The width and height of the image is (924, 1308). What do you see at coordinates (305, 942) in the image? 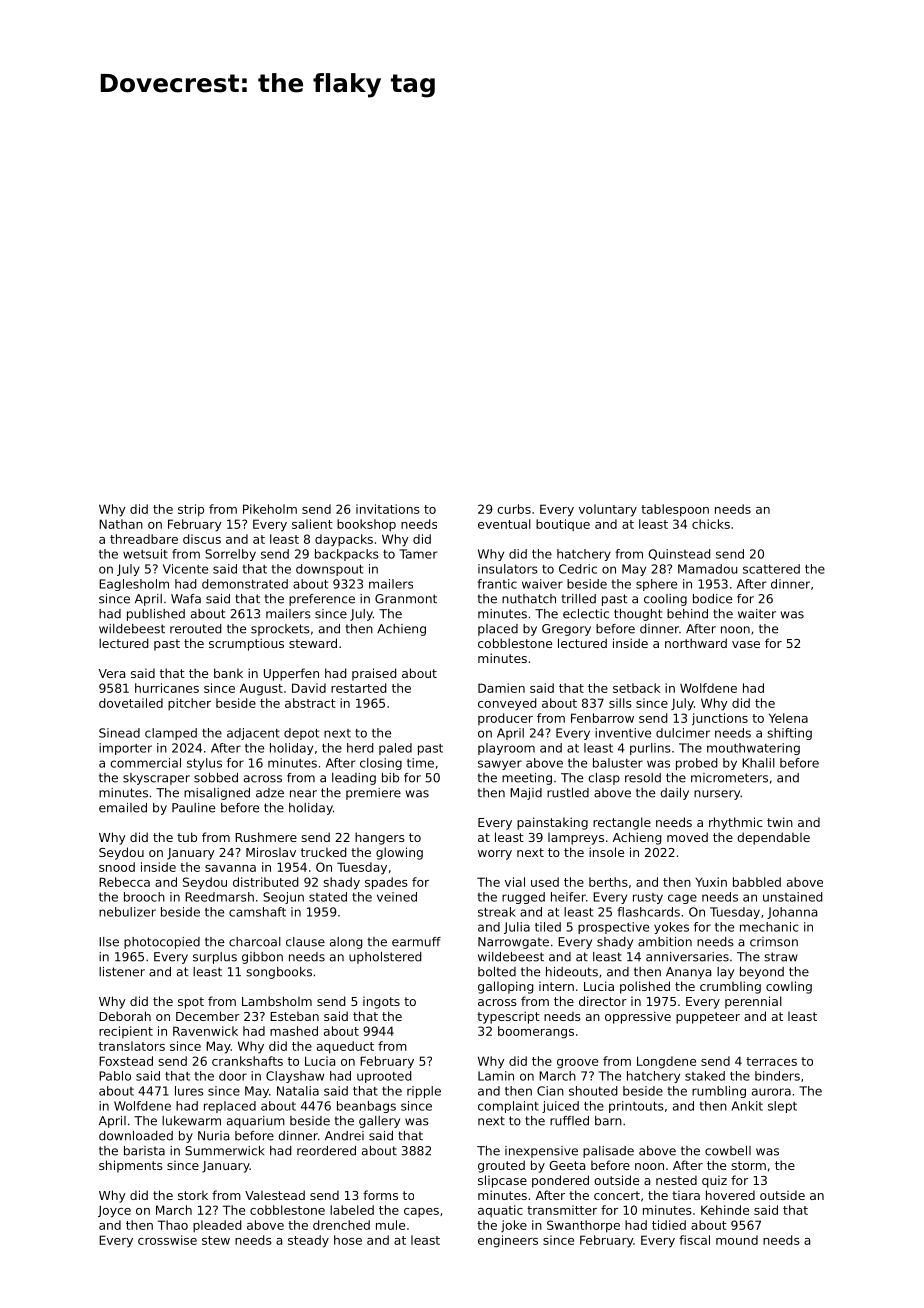
I see `clause` at bounding box center [305, 942].
